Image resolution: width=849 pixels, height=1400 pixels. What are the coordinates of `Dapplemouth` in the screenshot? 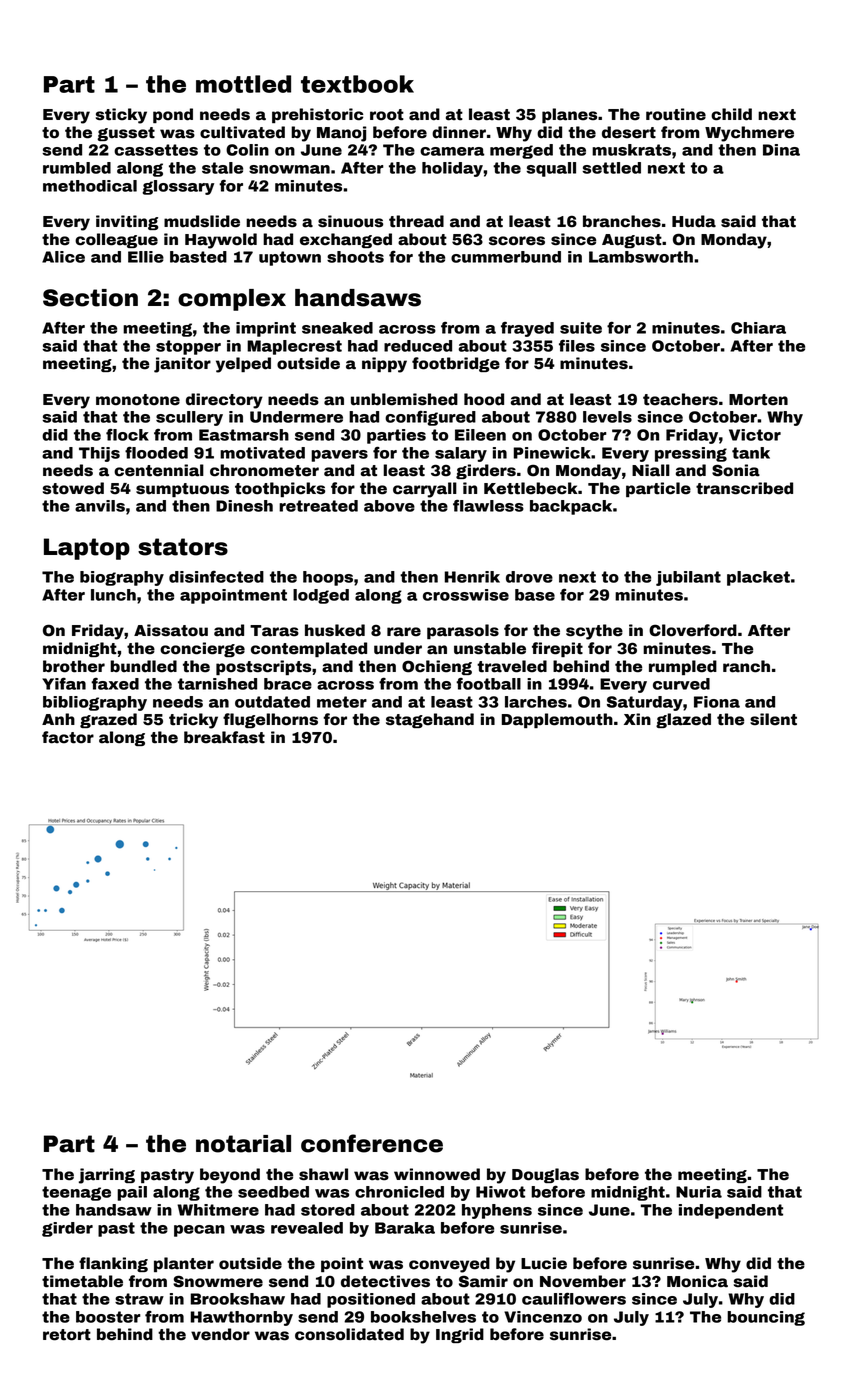 It's located at (557, 720).
